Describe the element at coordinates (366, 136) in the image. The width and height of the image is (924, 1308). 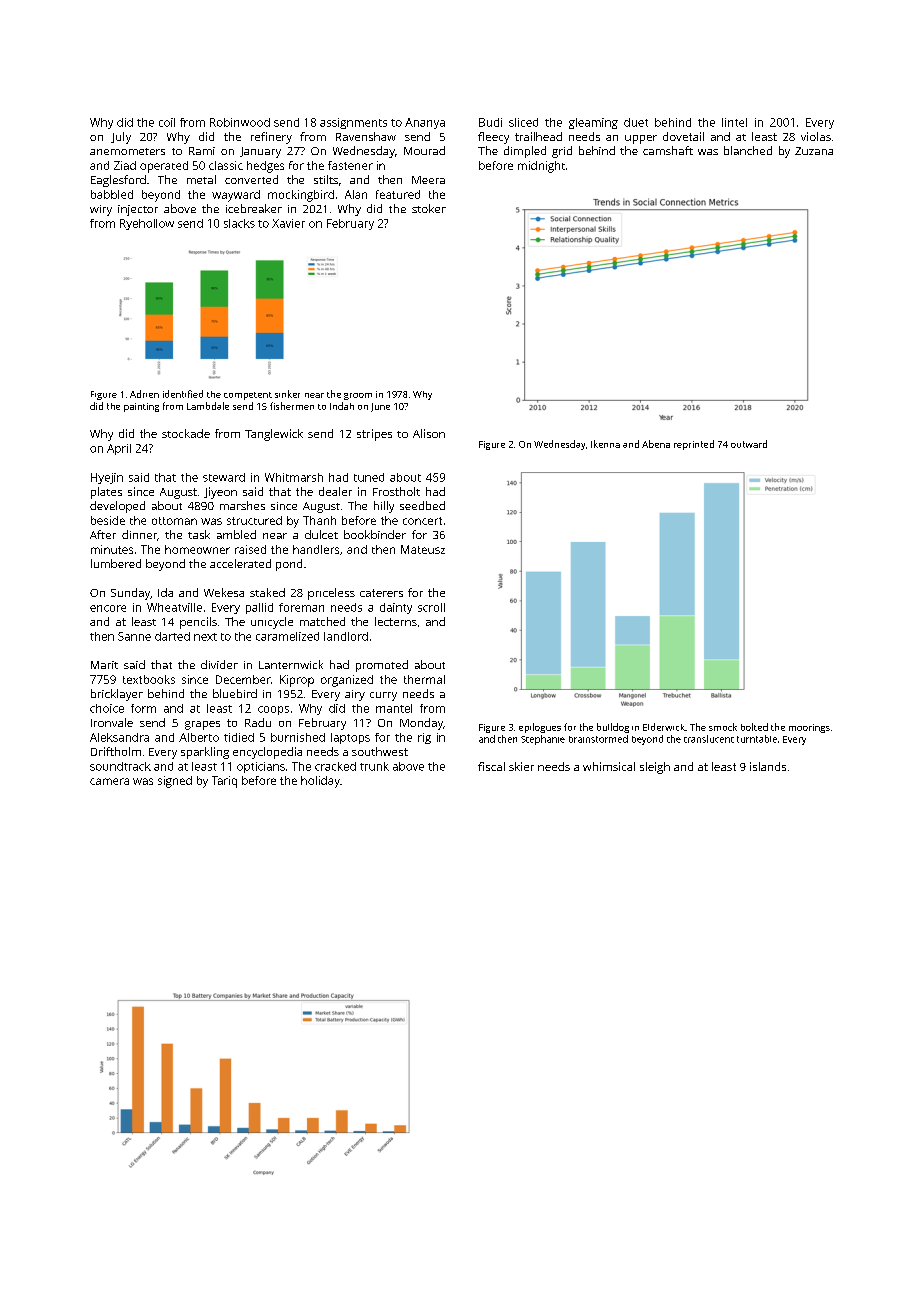
I see `Ravenshaw` at that location.
